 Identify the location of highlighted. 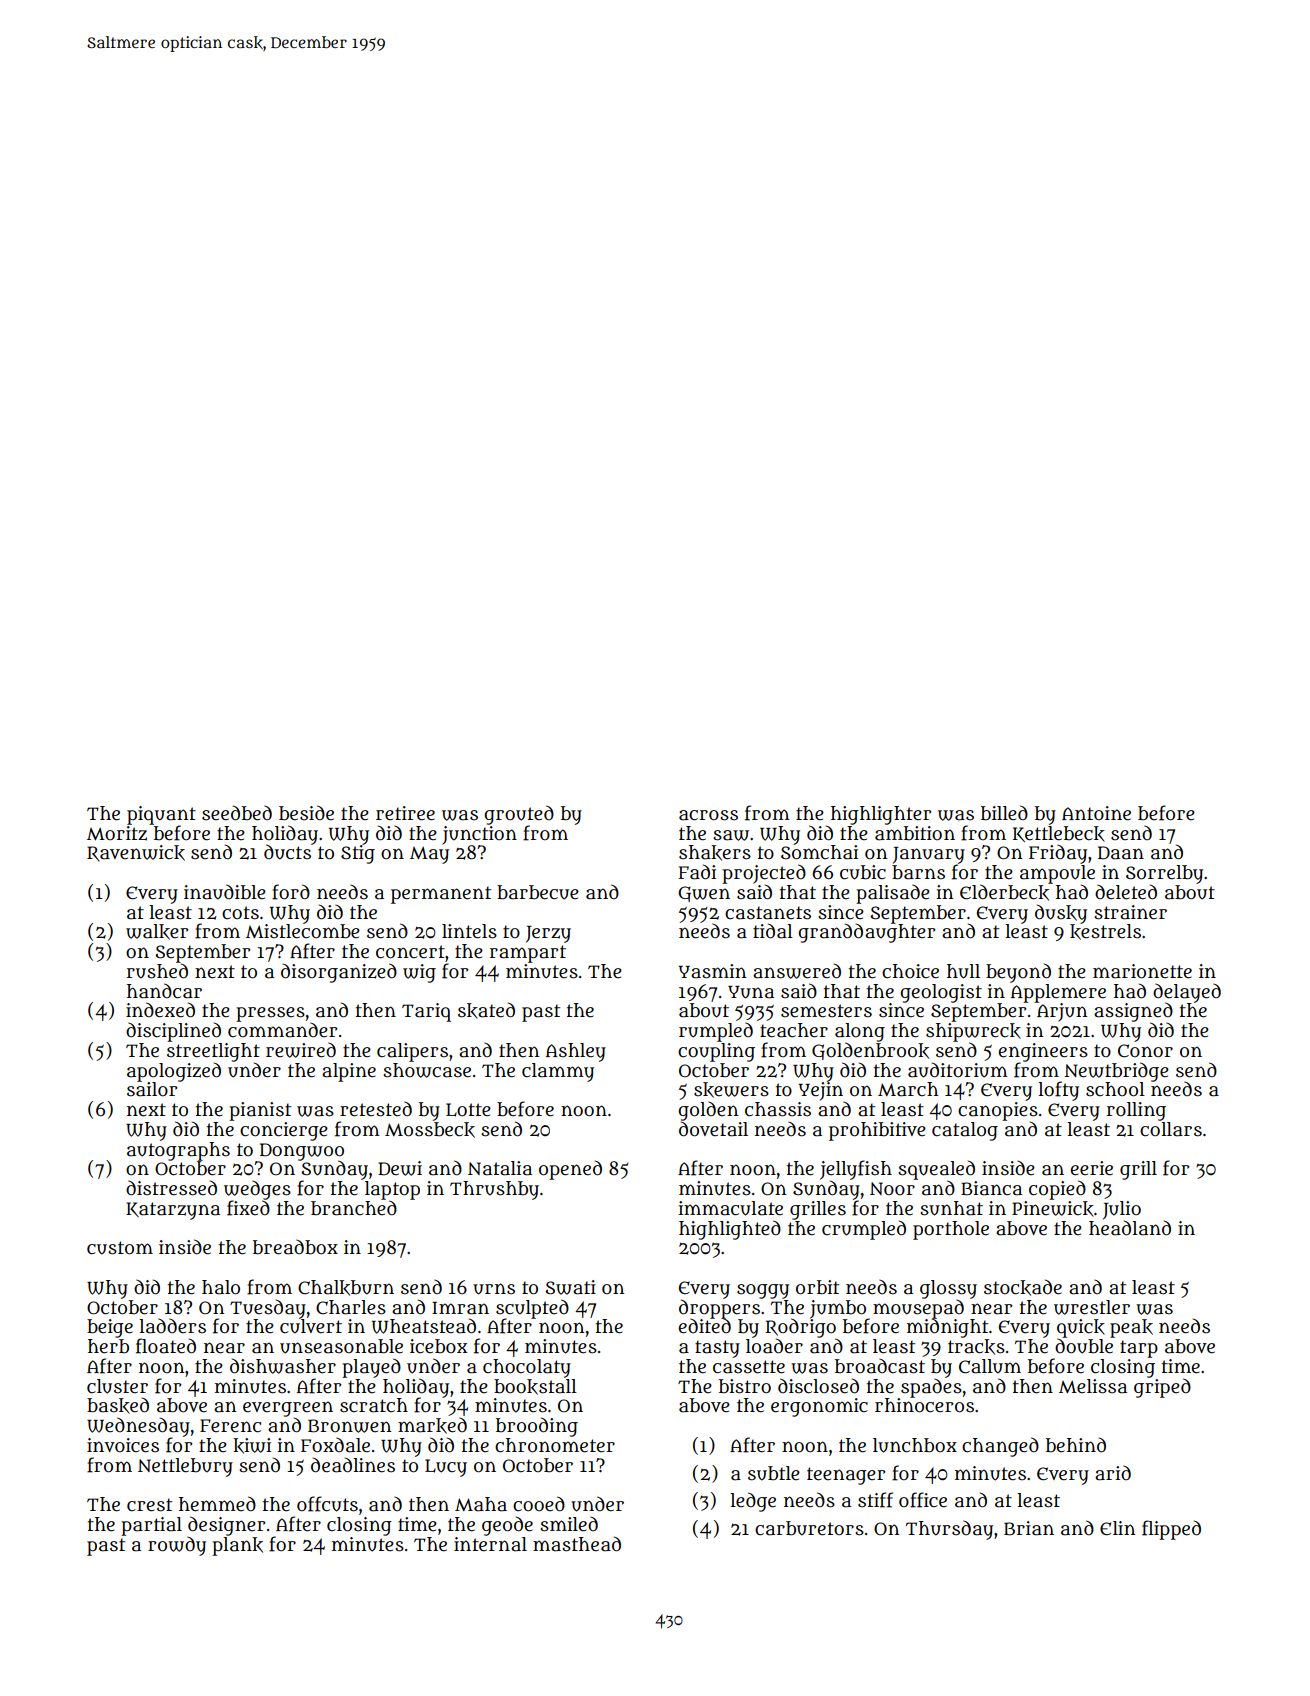
(730, 1230).
